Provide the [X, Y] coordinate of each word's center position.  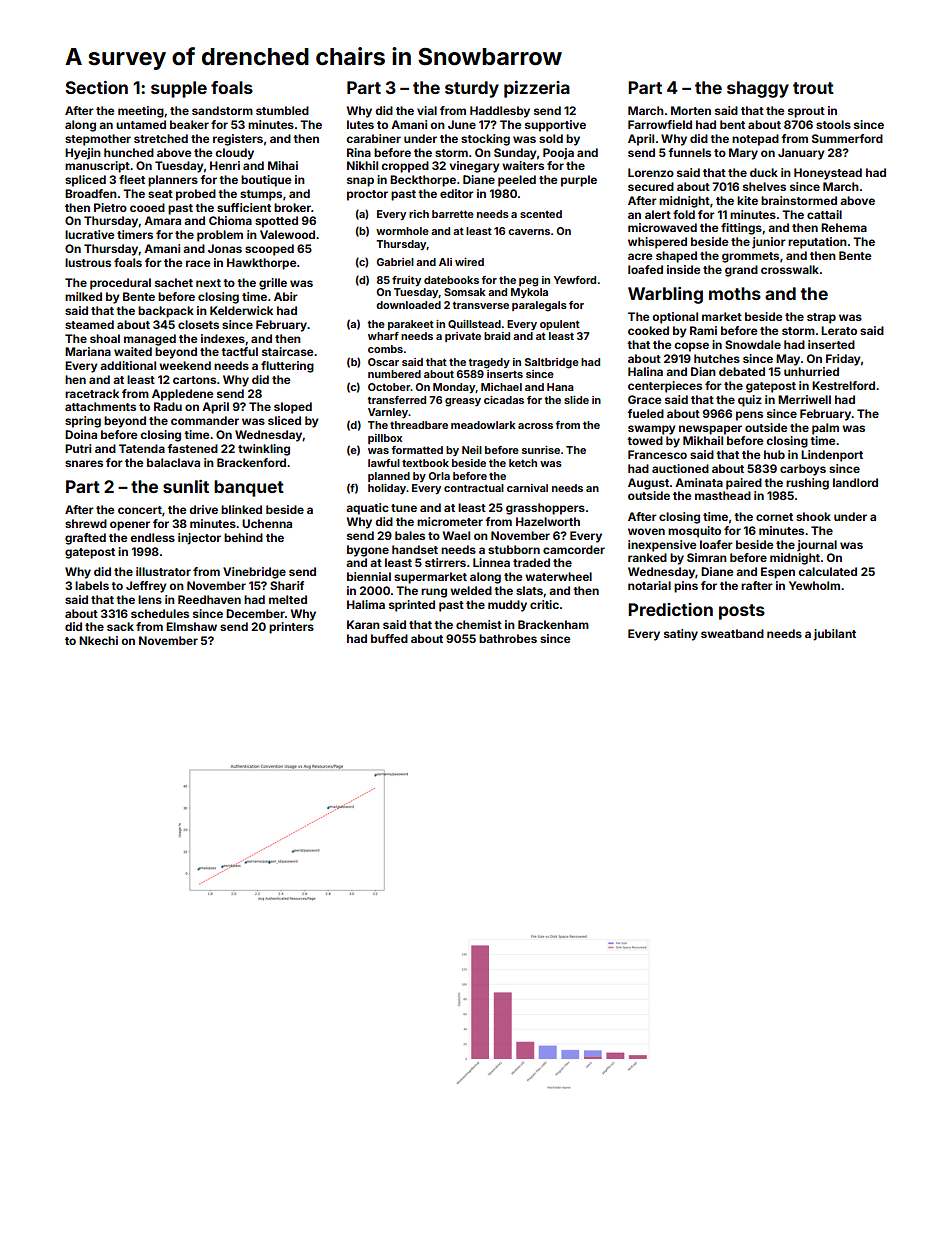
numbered [394, 374]
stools [833, 124]
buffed [389, 638]
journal [817, 546]
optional [675, 318]
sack [120, 626]
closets [198, 324]
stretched [161, 138]
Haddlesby [500, 112]
